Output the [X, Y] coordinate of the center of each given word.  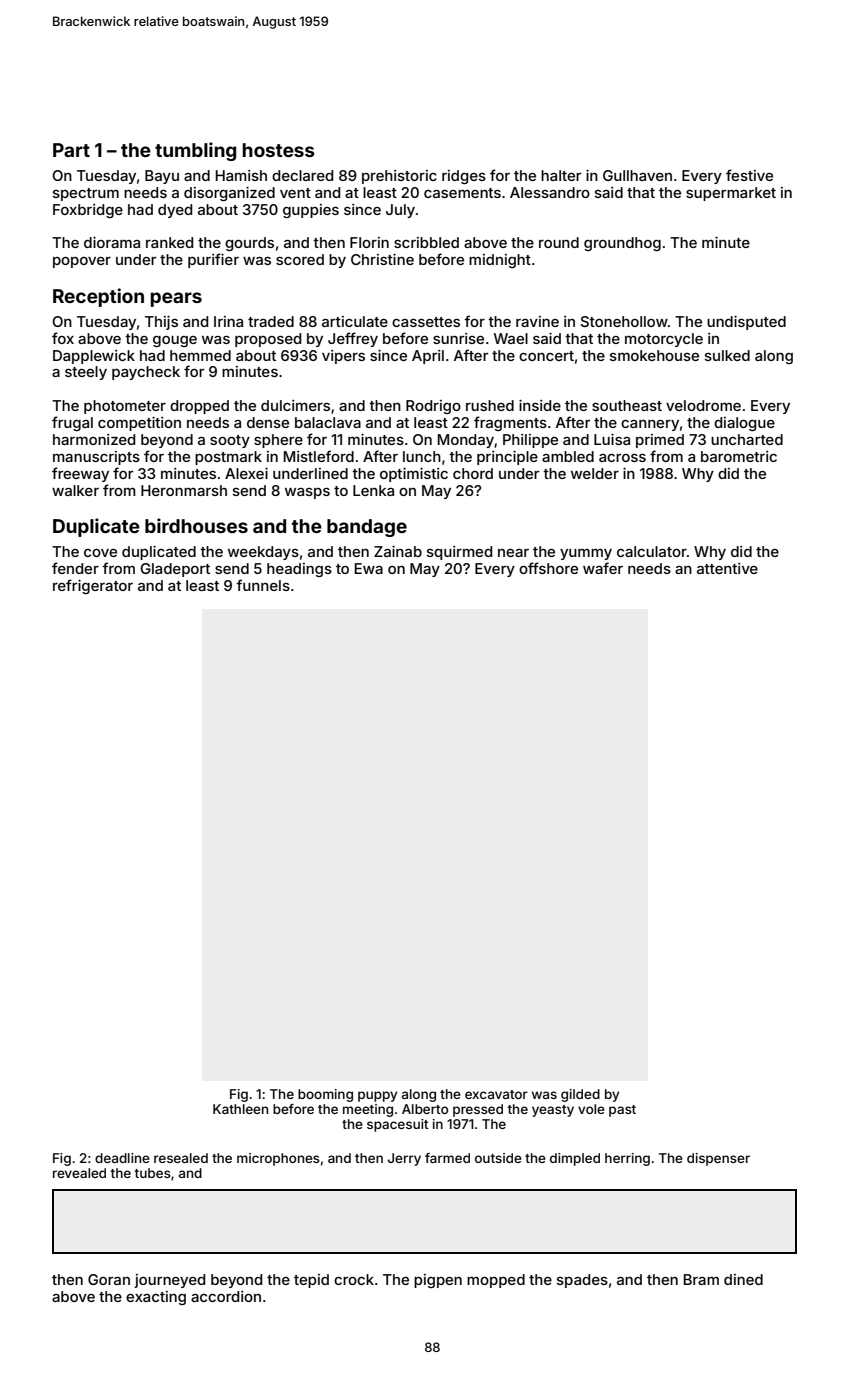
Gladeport [175, 570]
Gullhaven [637, 175]
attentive [727, 568]
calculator [652, 551]
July [400, 211]
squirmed [459, 553]
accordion [226, 1296]
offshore [548, 568]
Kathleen [240, 1109]
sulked [727, 355]
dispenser [718, 1159]
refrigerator [93, 586]
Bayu [162, 177]
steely [86, 373]
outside [498, 1158]
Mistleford [319, 456]
